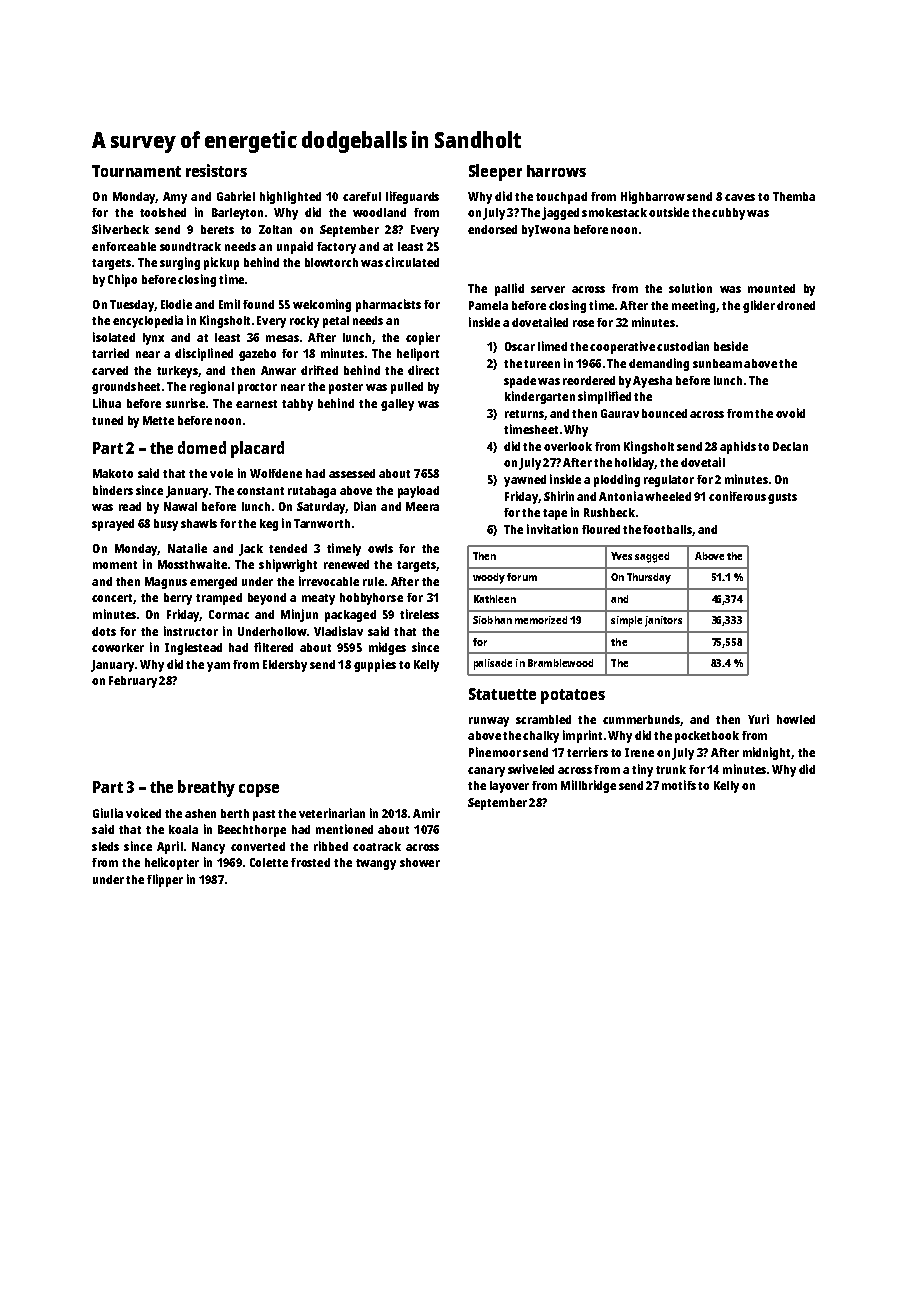 The height and width of the page is (1316, 908). I want to click on disciplined, so click(204, 354).
